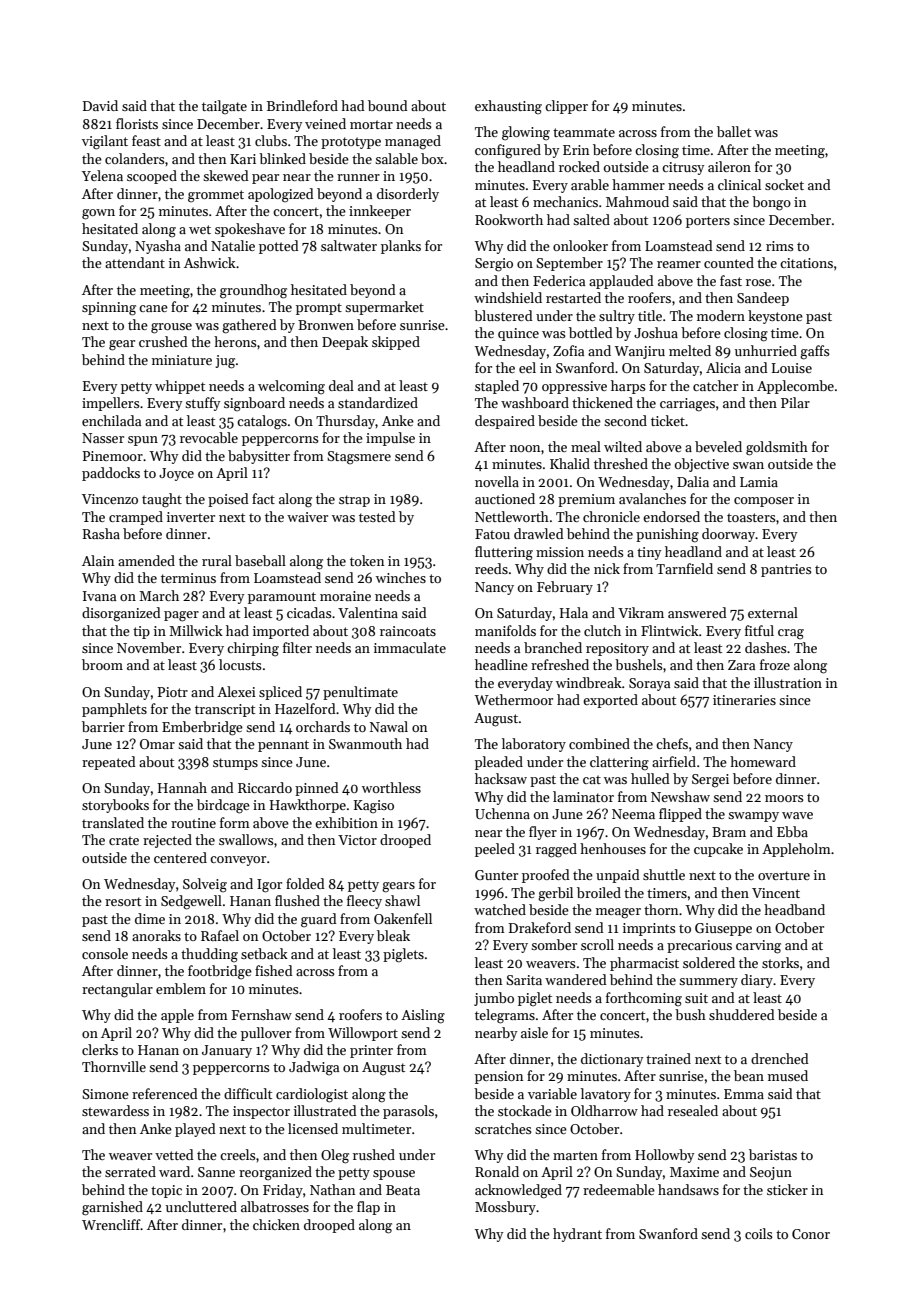 The width and height of the image is (924, 1308). I want to click on Mossbury, so click(505, 1208).
